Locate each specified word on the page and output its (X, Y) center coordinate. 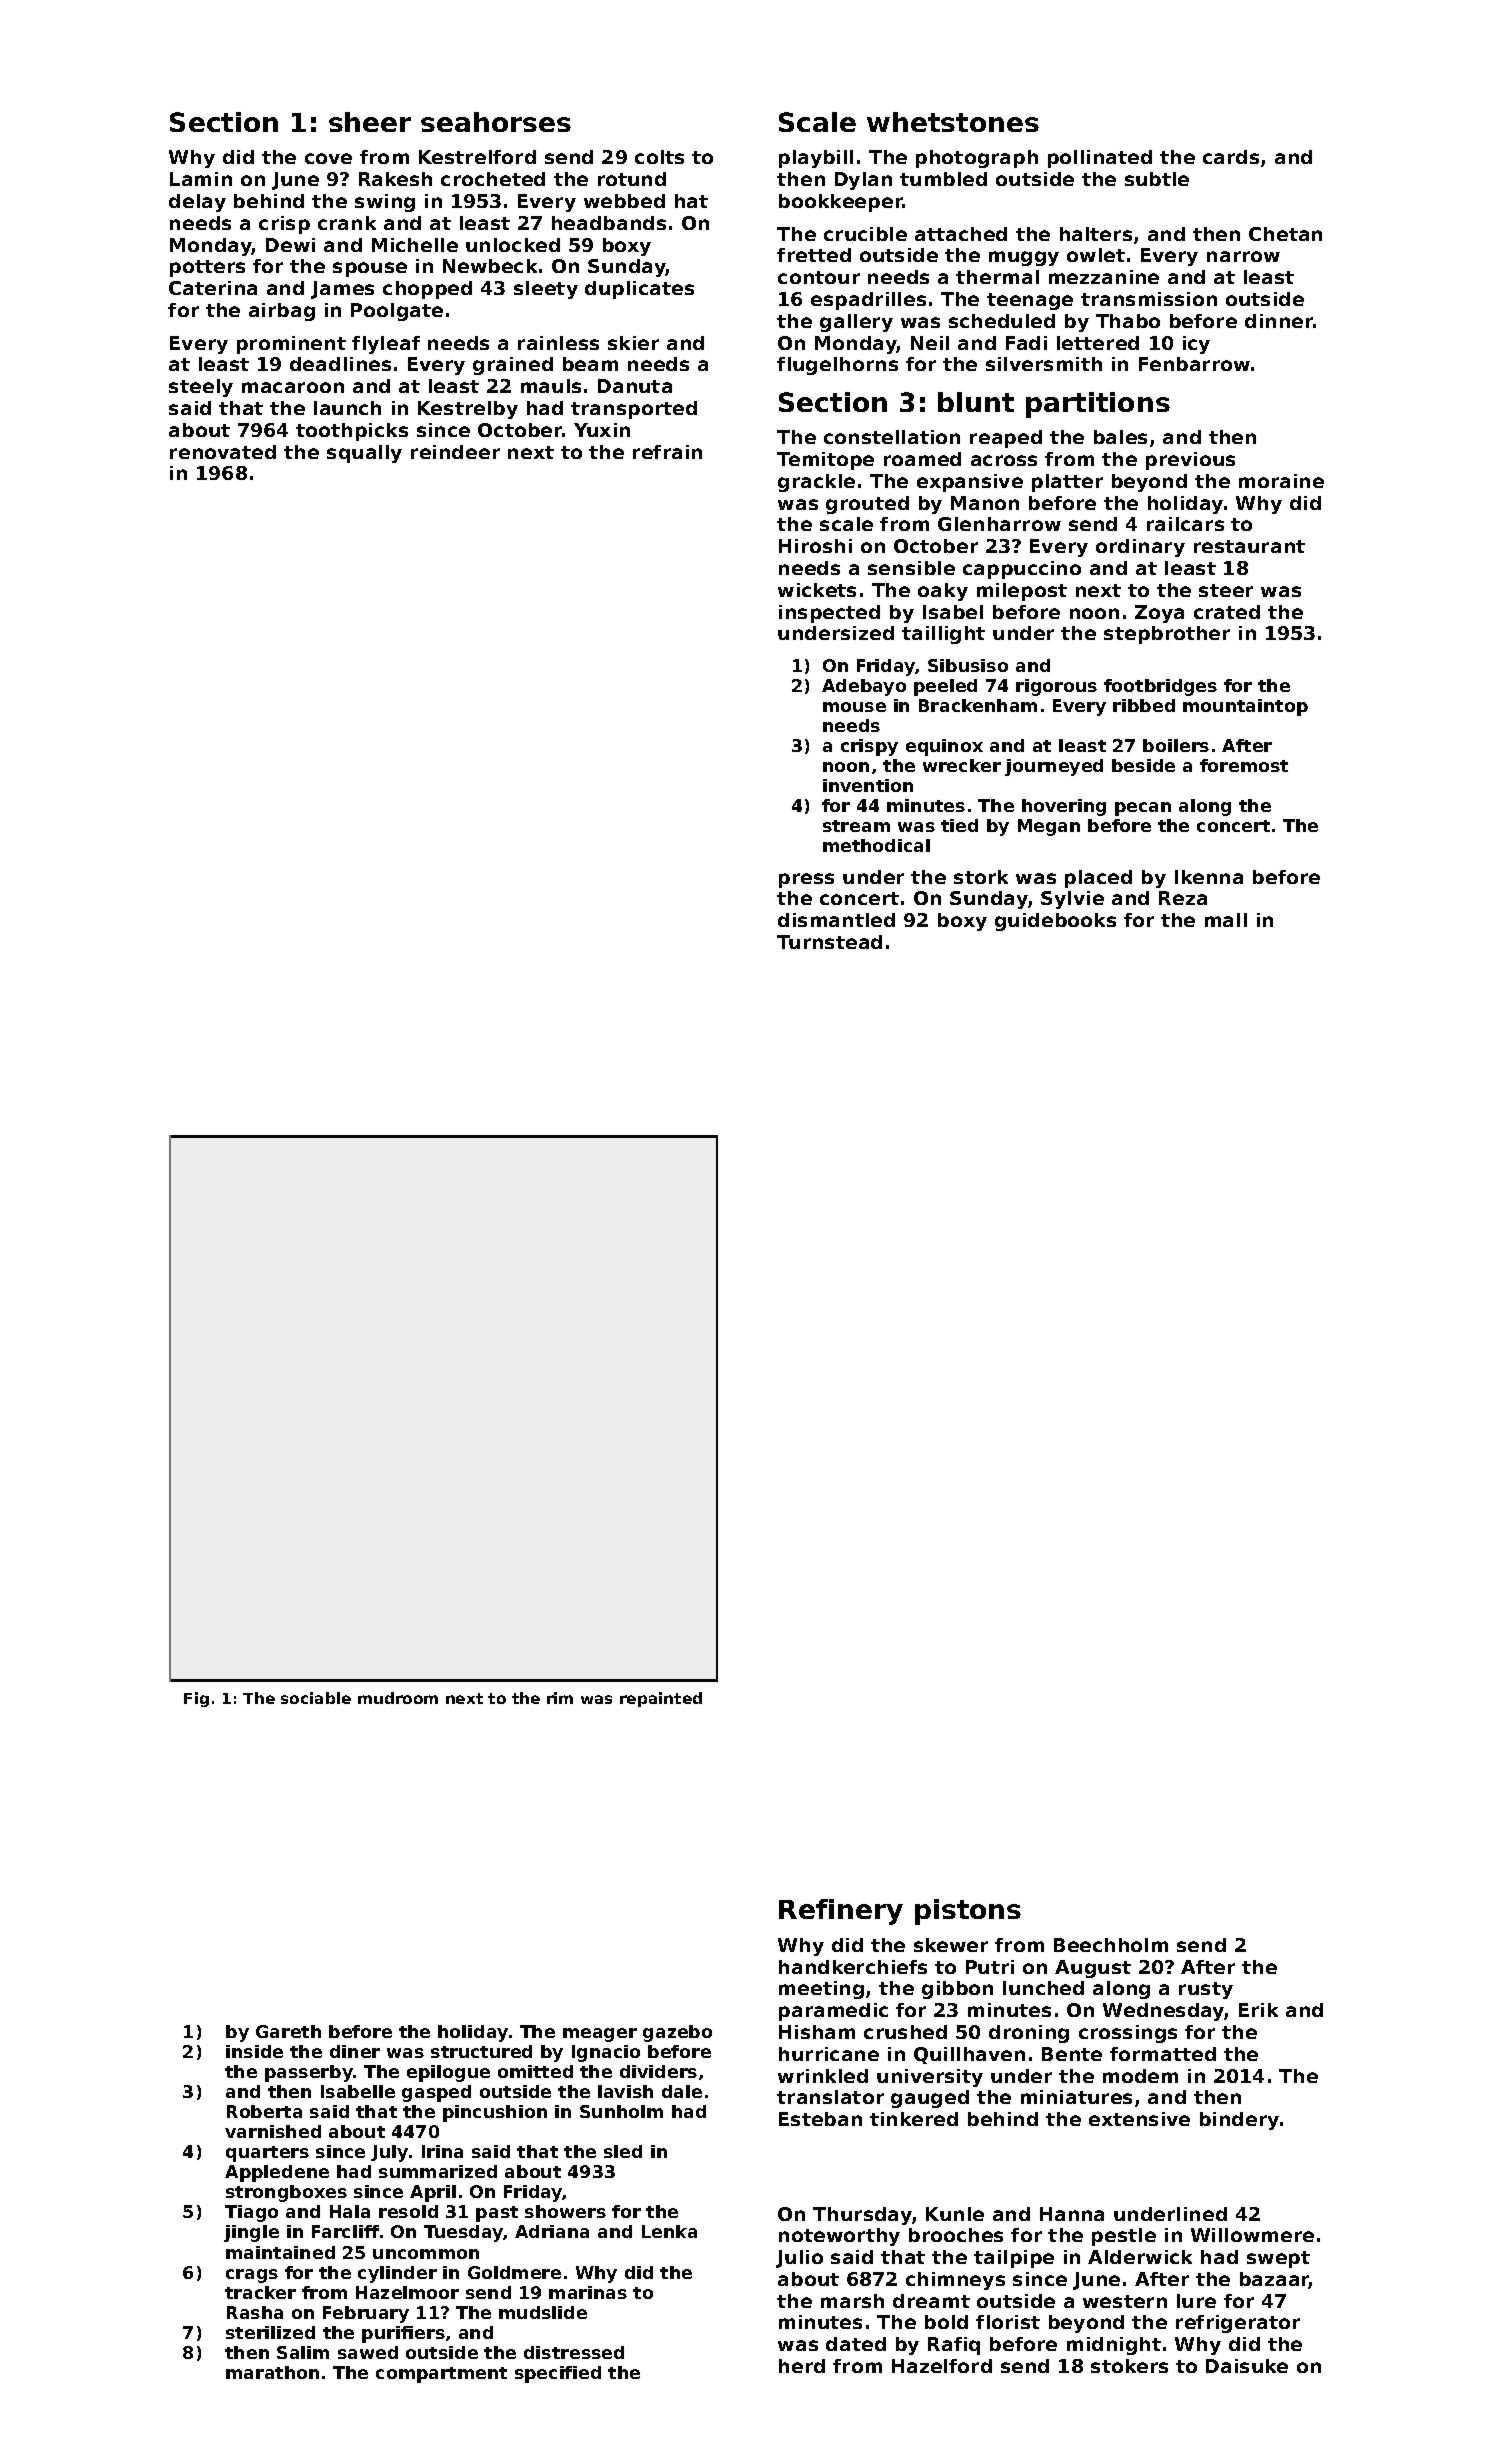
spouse (370, 269)
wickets (817, 590)
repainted (661, 1699)
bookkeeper (841, 203)
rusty (1206, 1990)
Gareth (288, 2031)
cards (1231, 157)
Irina (442, 2151)
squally (364, 454)
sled (623, 2151)
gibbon (957, 1990)
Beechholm (1111, 1945)
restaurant (1249, 546)
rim (560, 1698)
